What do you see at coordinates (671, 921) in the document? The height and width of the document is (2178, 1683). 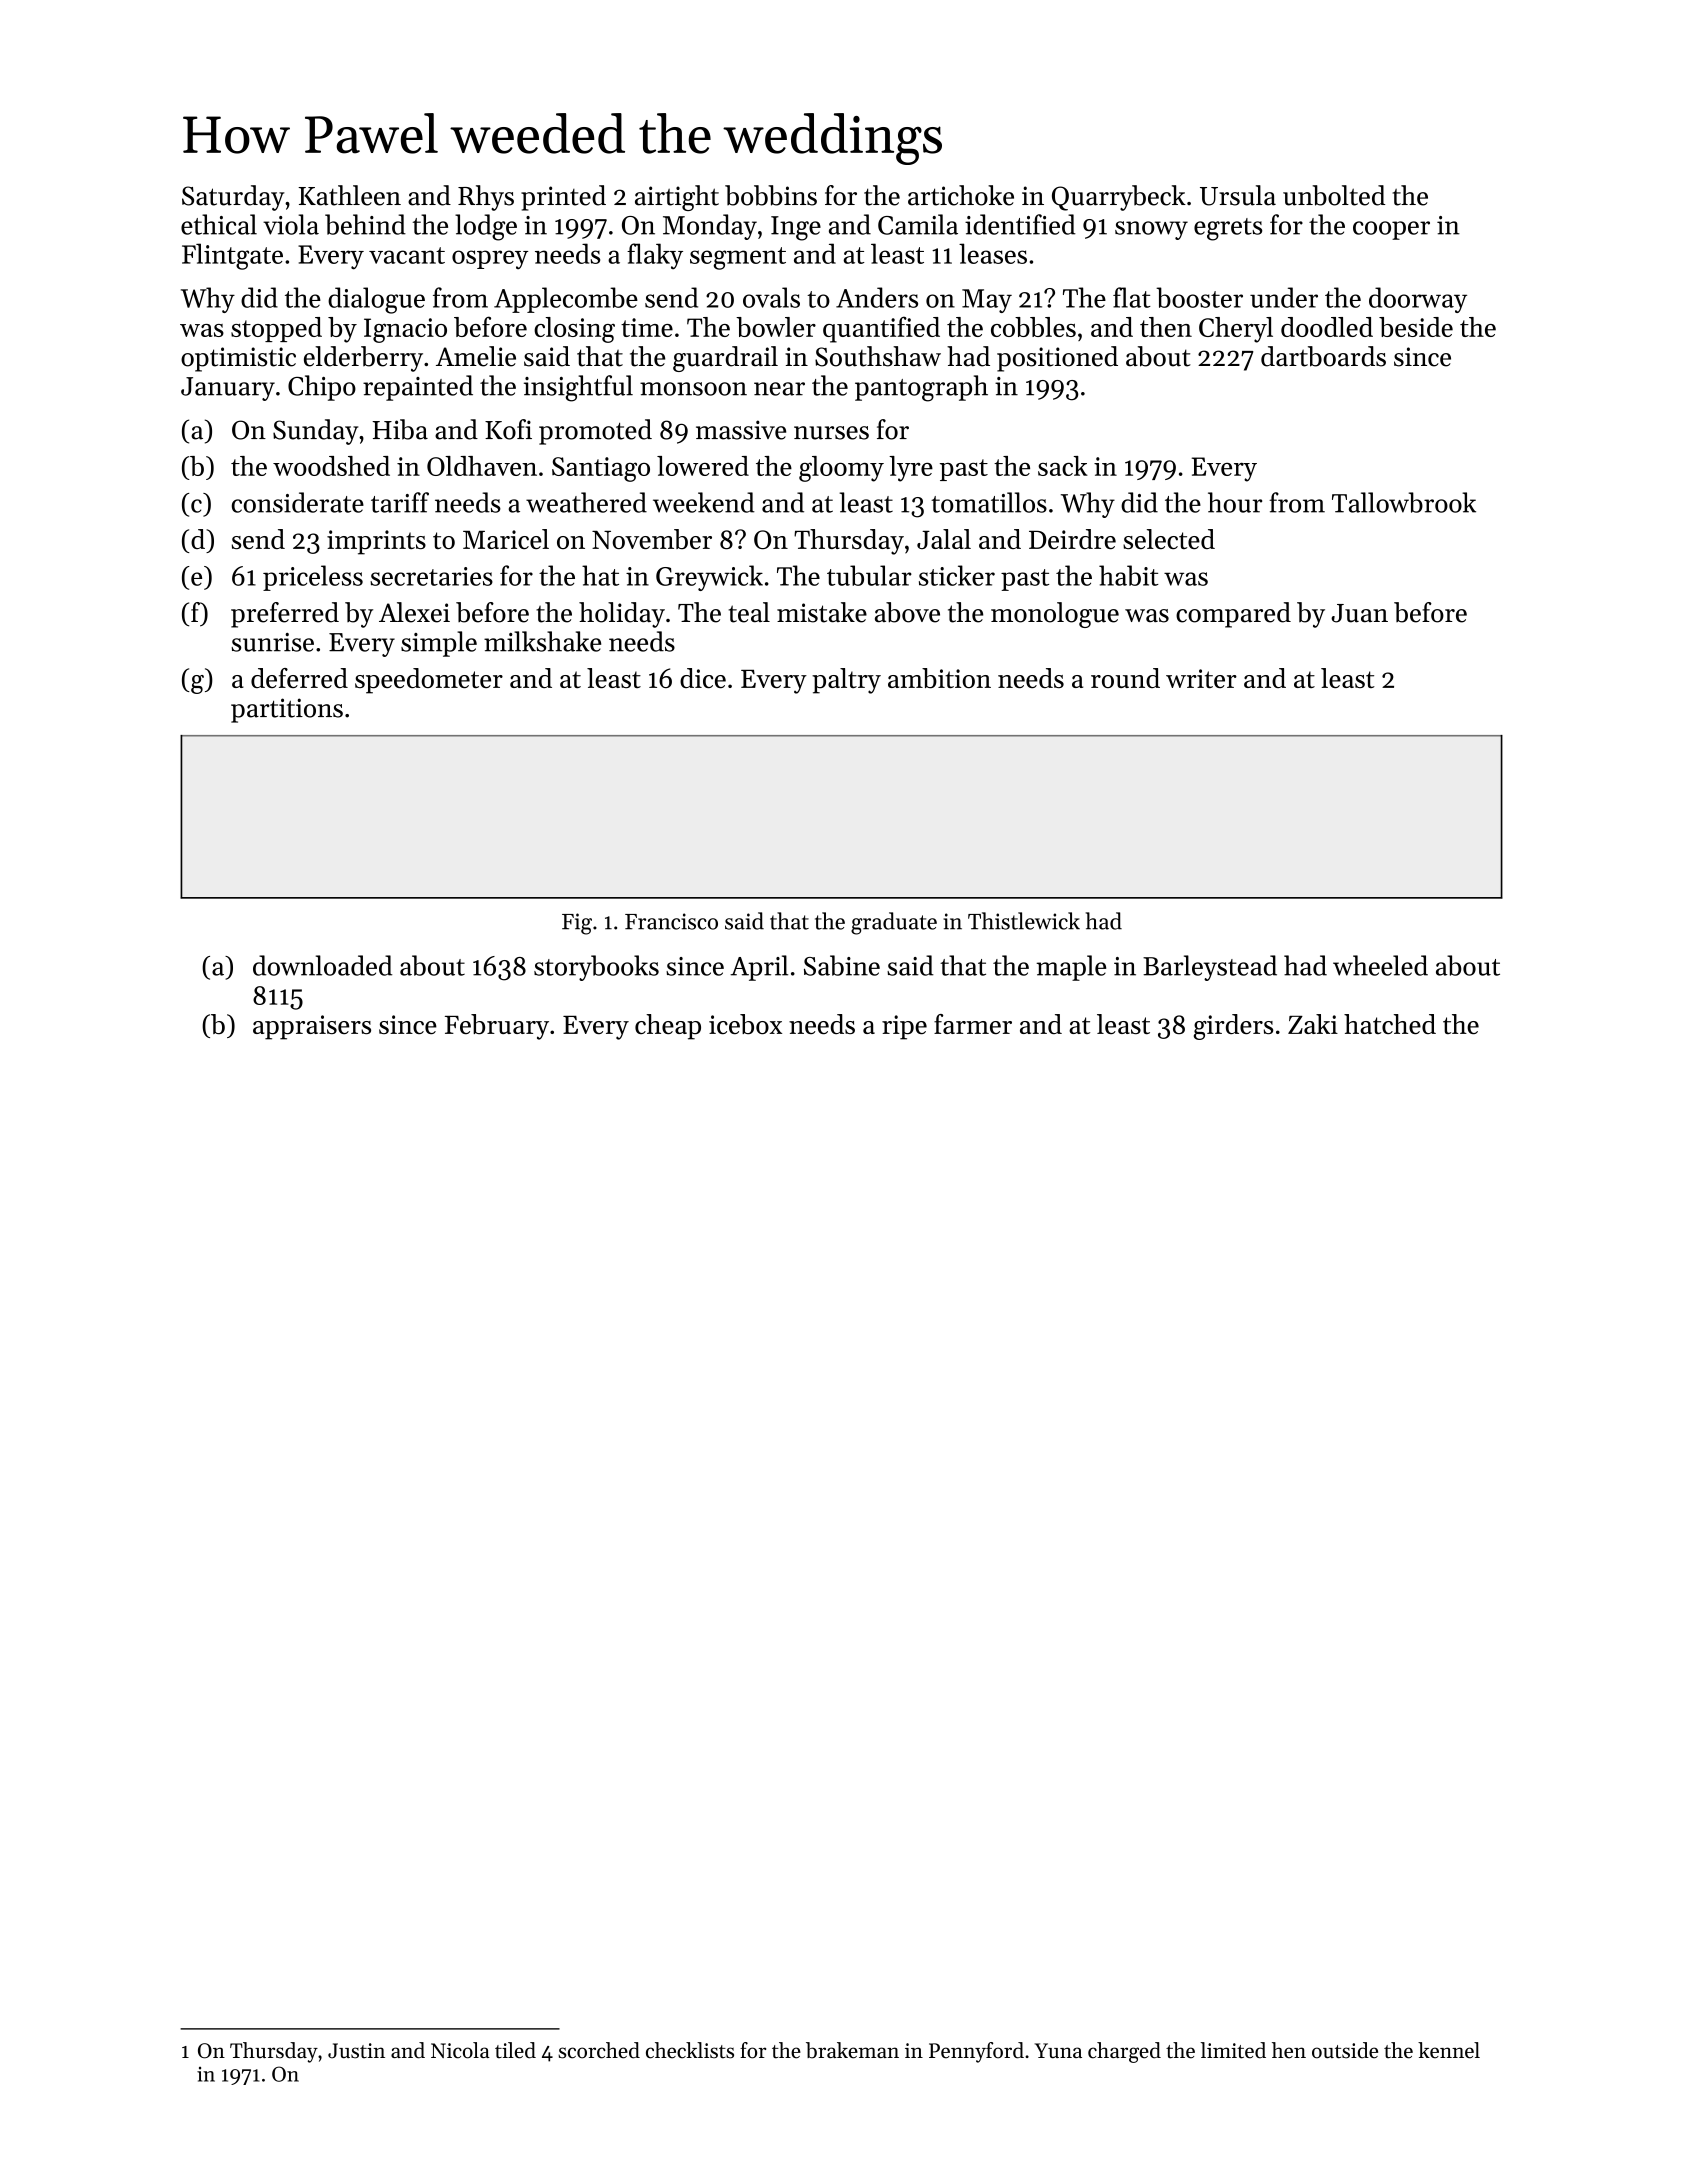 I see `Francisco` at bounding box center [671, 921].
